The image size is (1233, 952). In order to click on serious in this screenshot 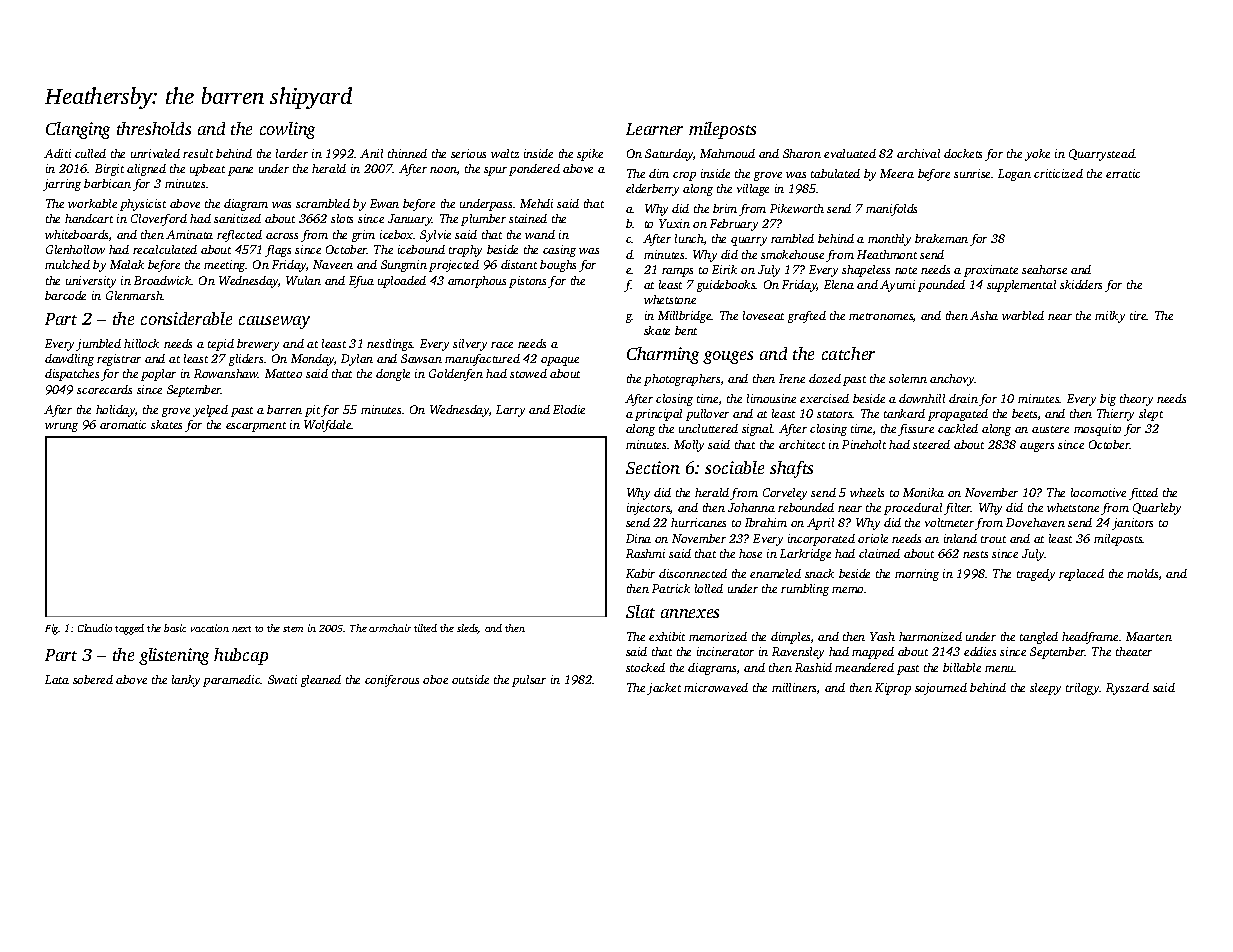, I will do `click(468, 153)`.
